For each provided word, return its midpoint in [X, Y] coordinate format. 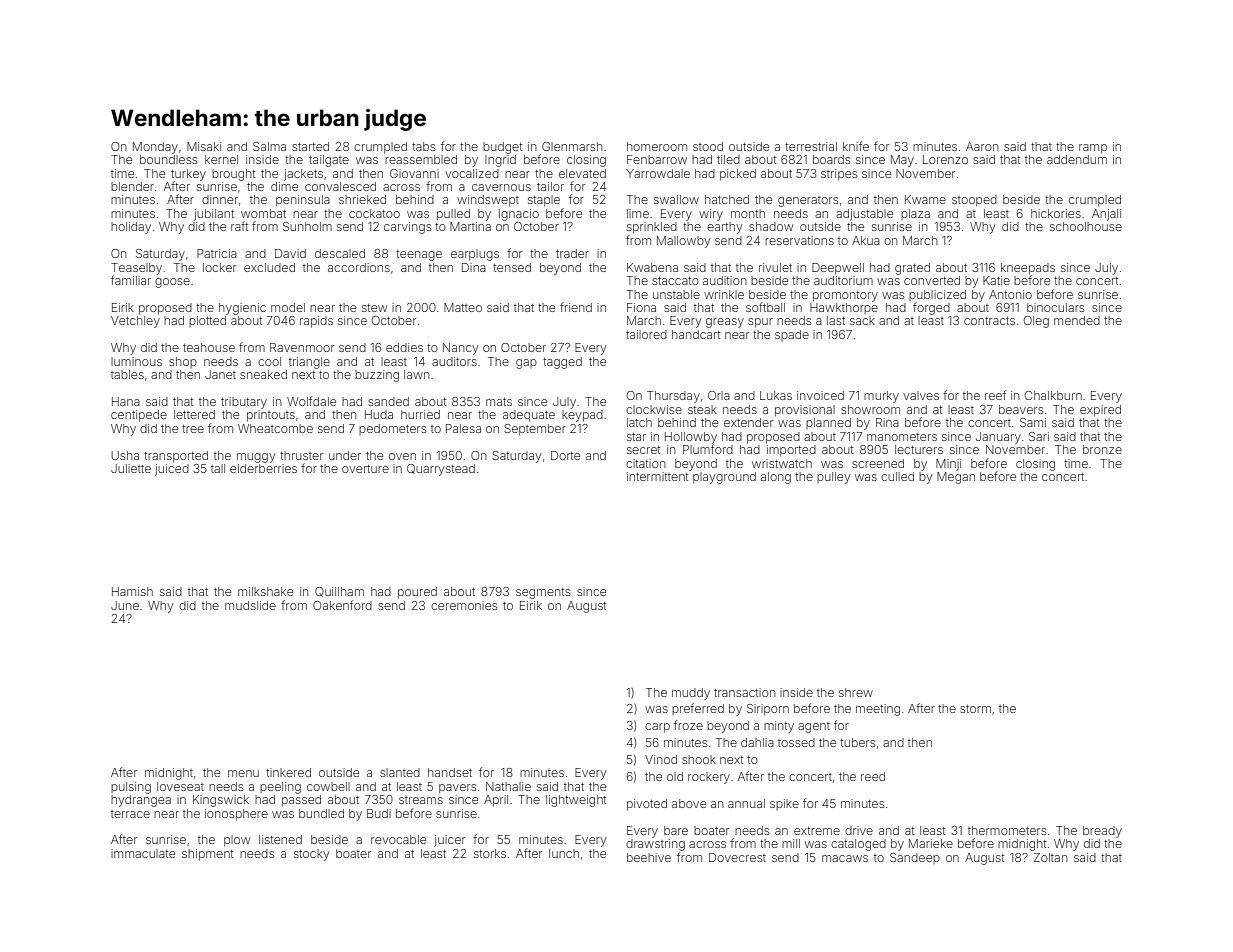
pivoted [647, 805]
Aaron [982, 146]
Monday [155, 148]
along [776, 478]
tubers [857, 742]
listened [280, 839]
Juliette [131, 468]
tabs [423, 146]
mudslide [250, 605]
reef [995, 395]
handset [450, 772]
